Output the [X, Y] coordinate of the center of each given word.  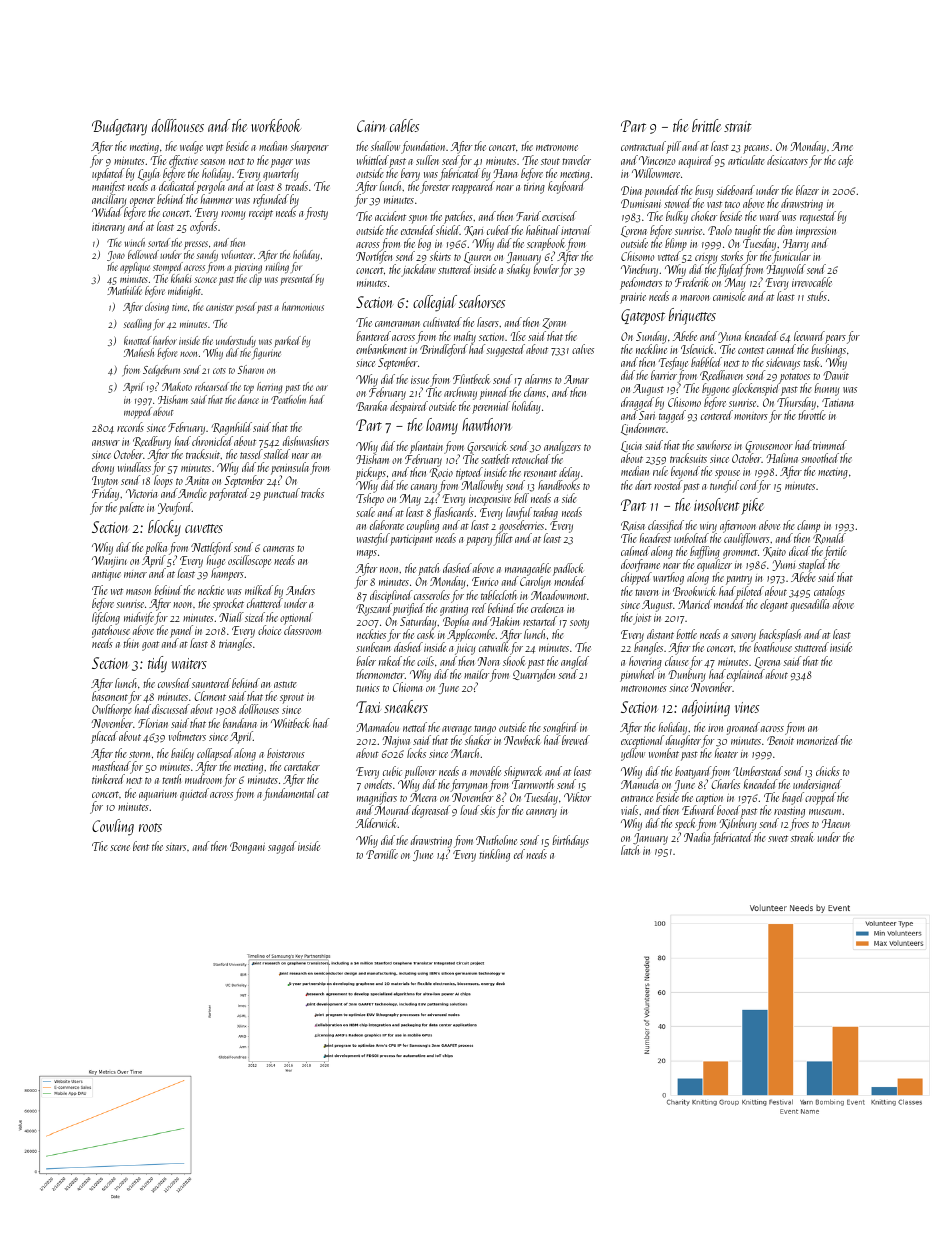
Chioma [407, 687]
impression [816, 232]
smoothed [820, 458]
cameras [278, 549]
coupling [423, 526]
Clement [210, 696]
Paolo [720, 230]
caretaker [302, 766]
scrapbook [546, 244]
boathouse [773, 647]
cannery [541, 813]
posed [246, 308]
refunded [271, 200]
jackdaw [418, 270]
